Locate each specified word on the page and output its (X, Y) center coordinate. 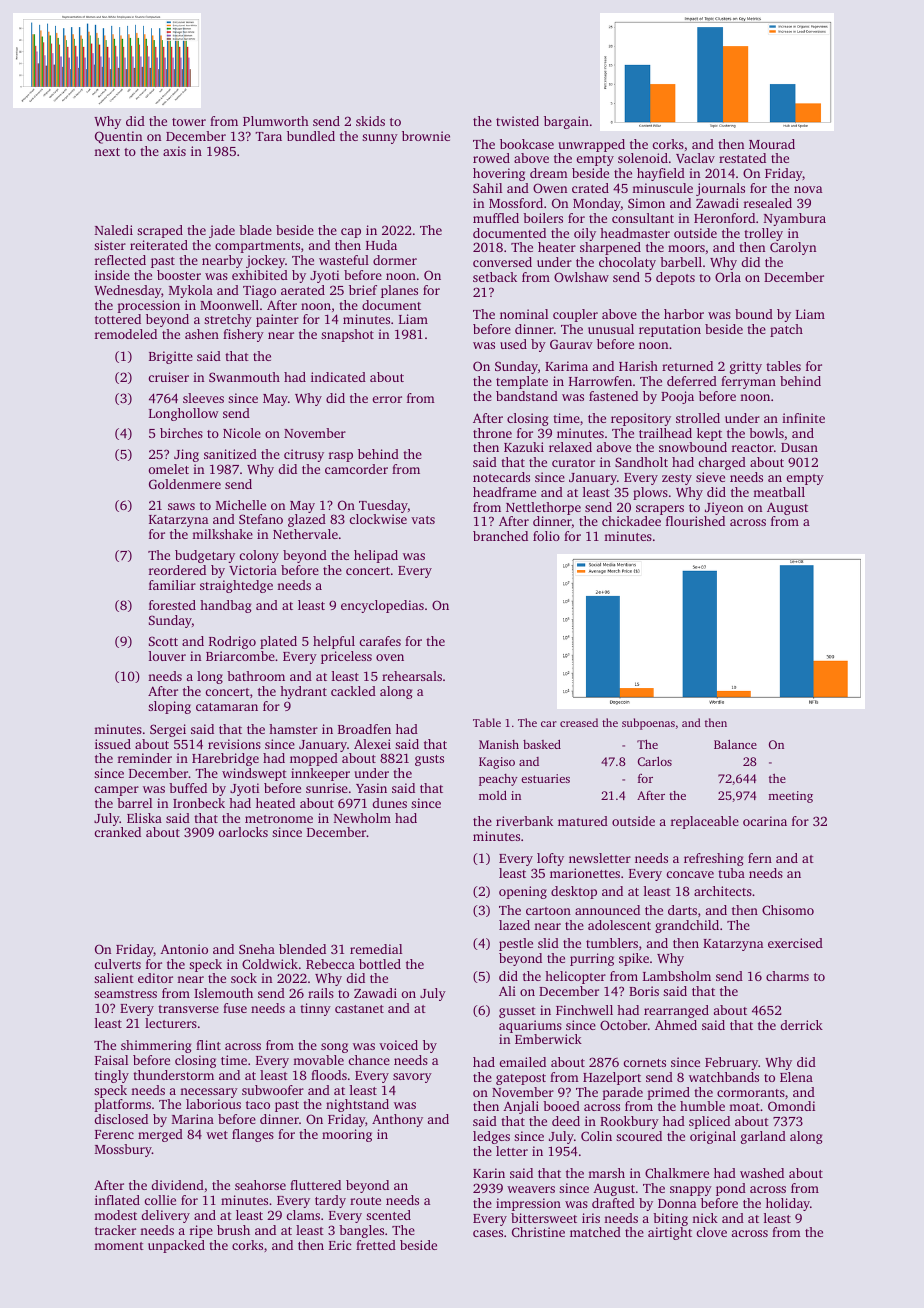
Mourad (772, 144)
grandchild (687, 926)
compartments (257, 247)
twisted (517, 121)
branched (500, 536)
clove (711, 1232)
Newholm (362, 818)
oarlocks (243, 832)
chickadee (631, 521)
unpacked (176, 1246)
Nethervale (305, 534)
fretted (376, 1245)
